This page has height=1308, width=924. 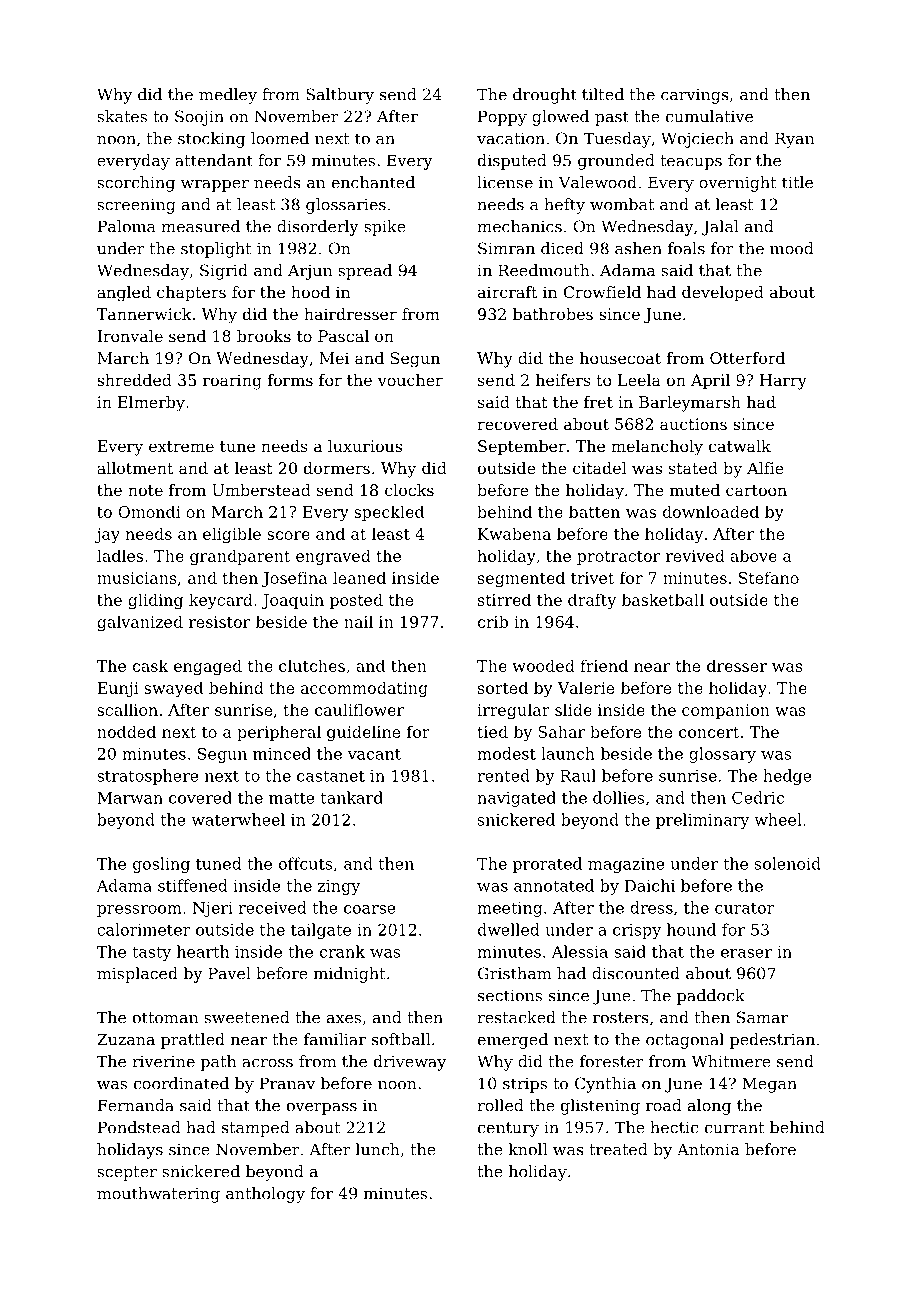 What do you see at coordinates (339, 887) in the page?
I see `zingy` at bounding box center [339, 887].
